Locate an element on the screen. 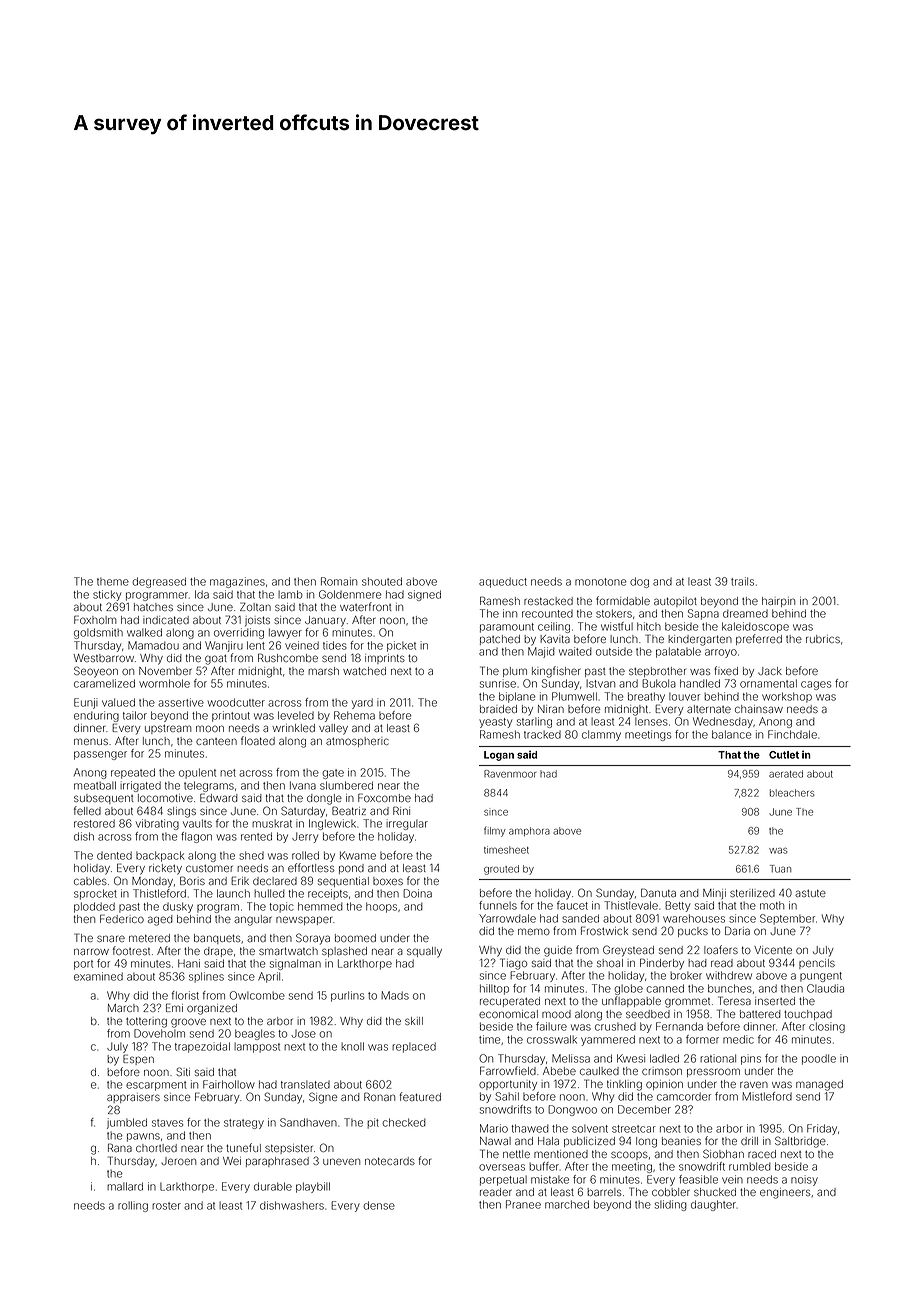 The height and width of the screenshot is (1308, 924). degreased is located at coordinates (159, 582).
